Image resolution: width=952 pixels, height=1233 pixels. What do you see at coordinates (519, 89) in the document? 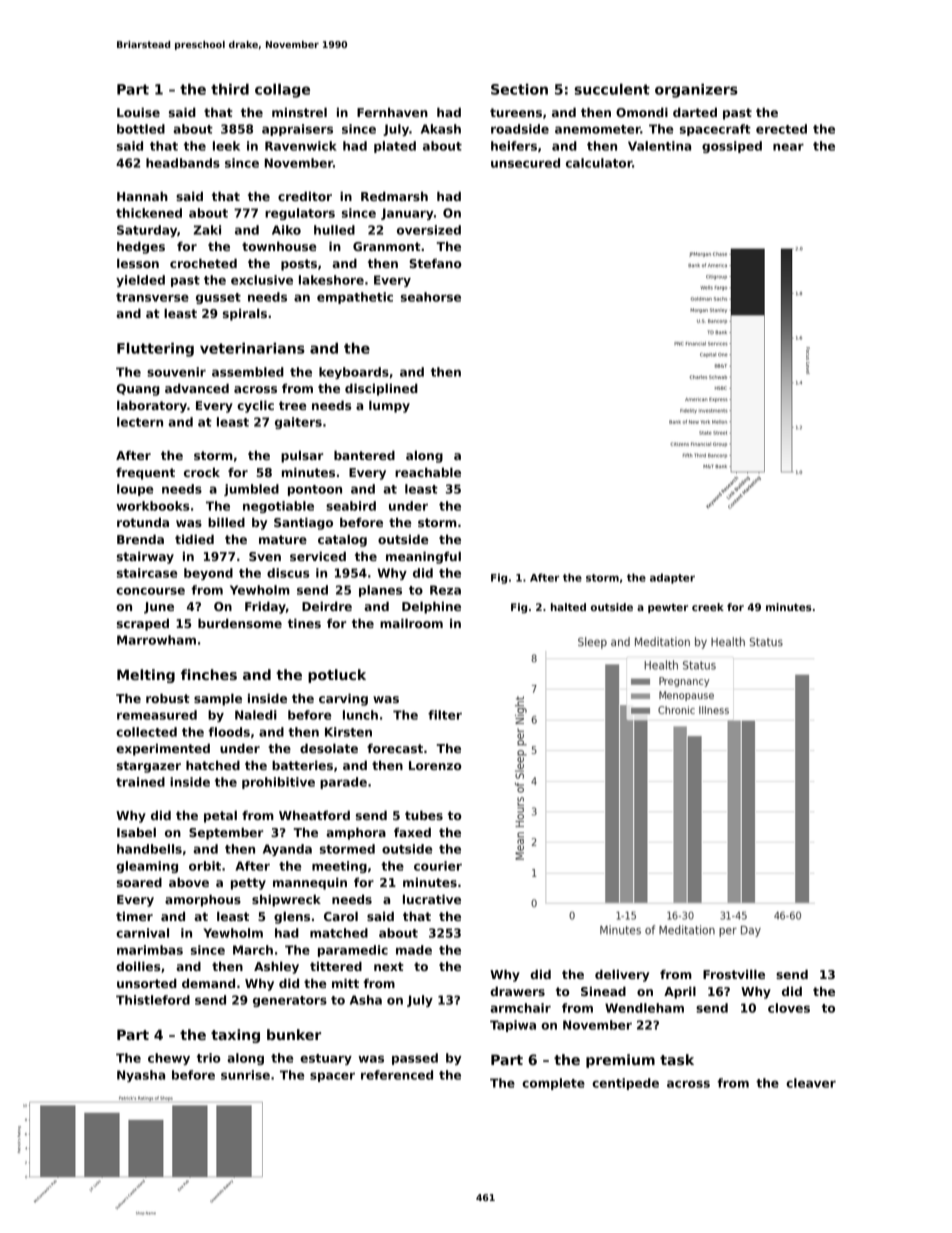
I see `Section` at bounding box center [519, 89].
